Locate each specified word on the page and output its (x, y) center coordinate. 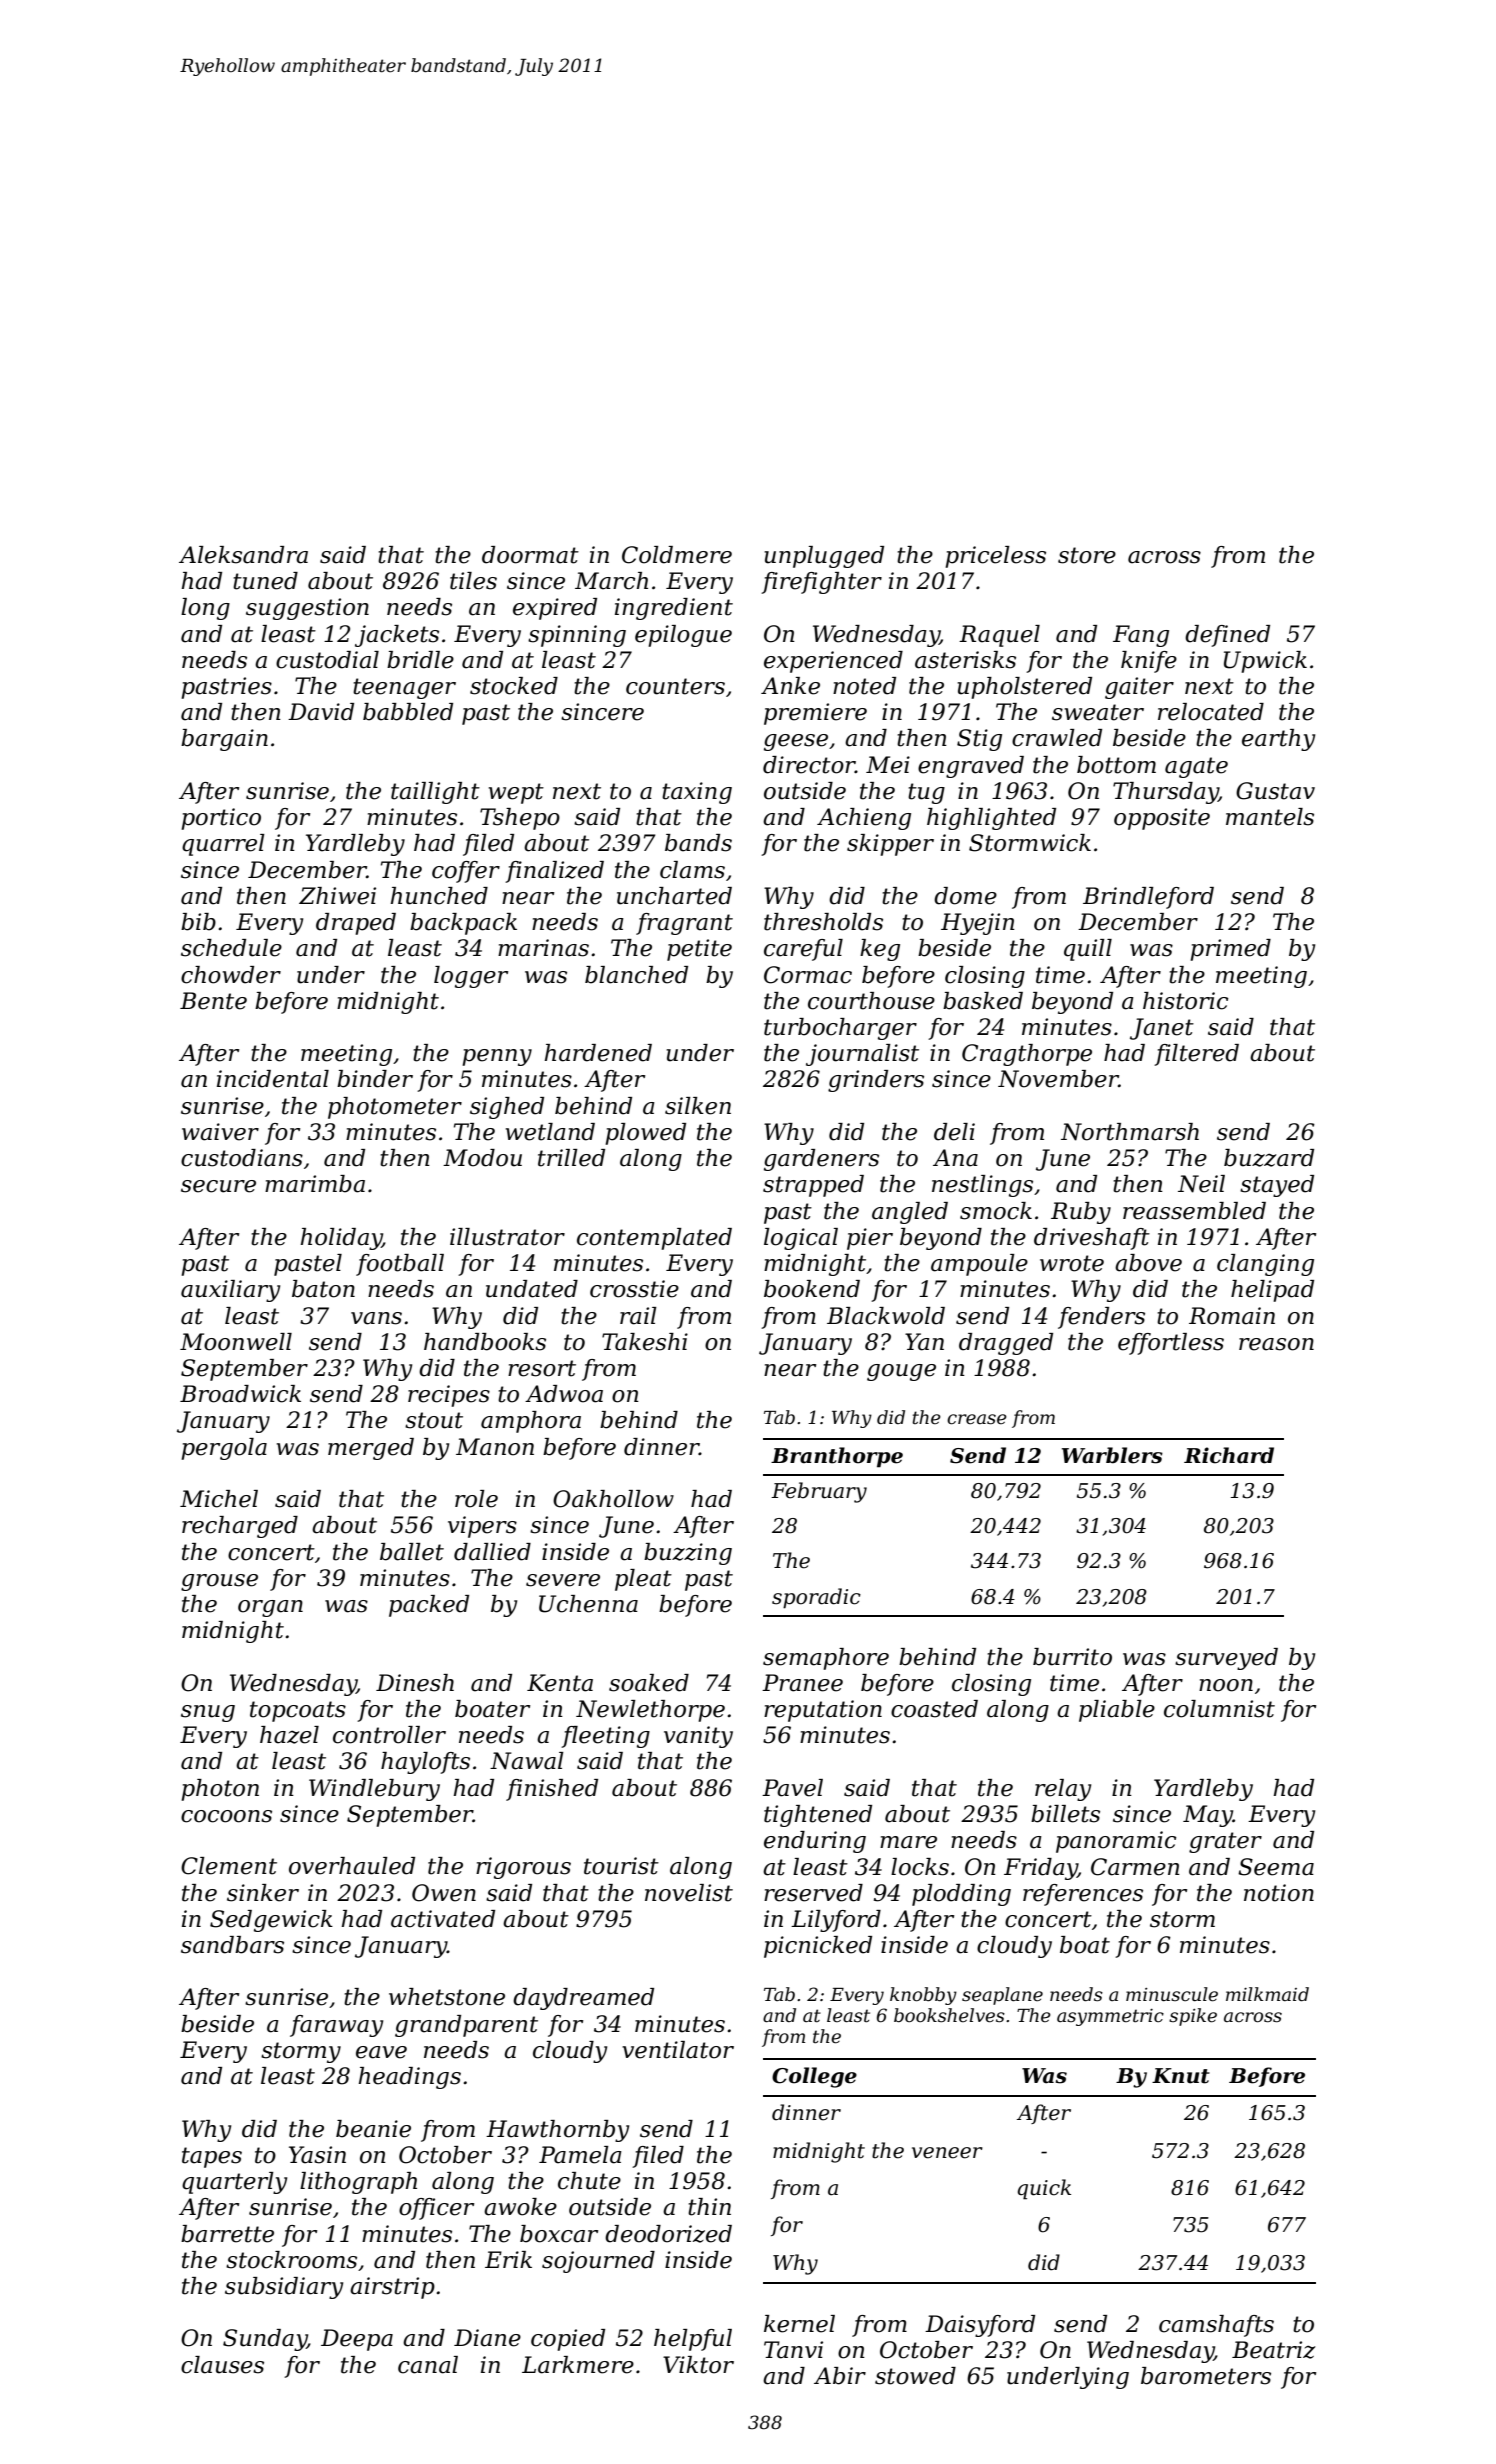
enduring (815, 1842)
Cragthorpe (1027, 1055)
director (809, 765)
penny (497, 1057)
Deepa (357, 2340)
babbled (408, 712)
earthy (1278, 740)
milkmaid (1267, 1994)
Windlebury (374, 1790)
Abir (840, 2376)
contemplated (654, 1239)
